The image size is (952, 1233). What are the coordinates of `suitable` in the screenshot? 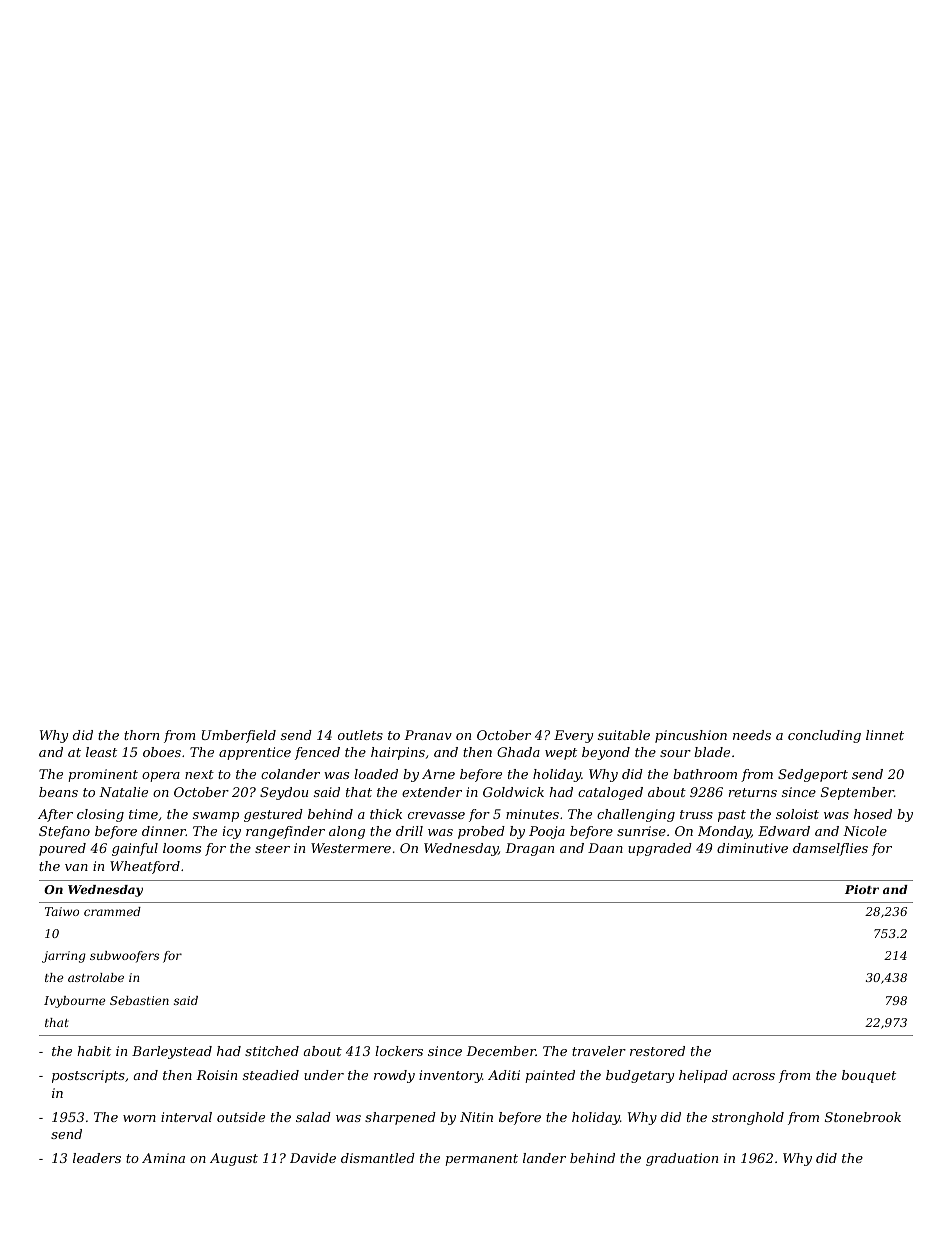 It's located at (624, 735).
